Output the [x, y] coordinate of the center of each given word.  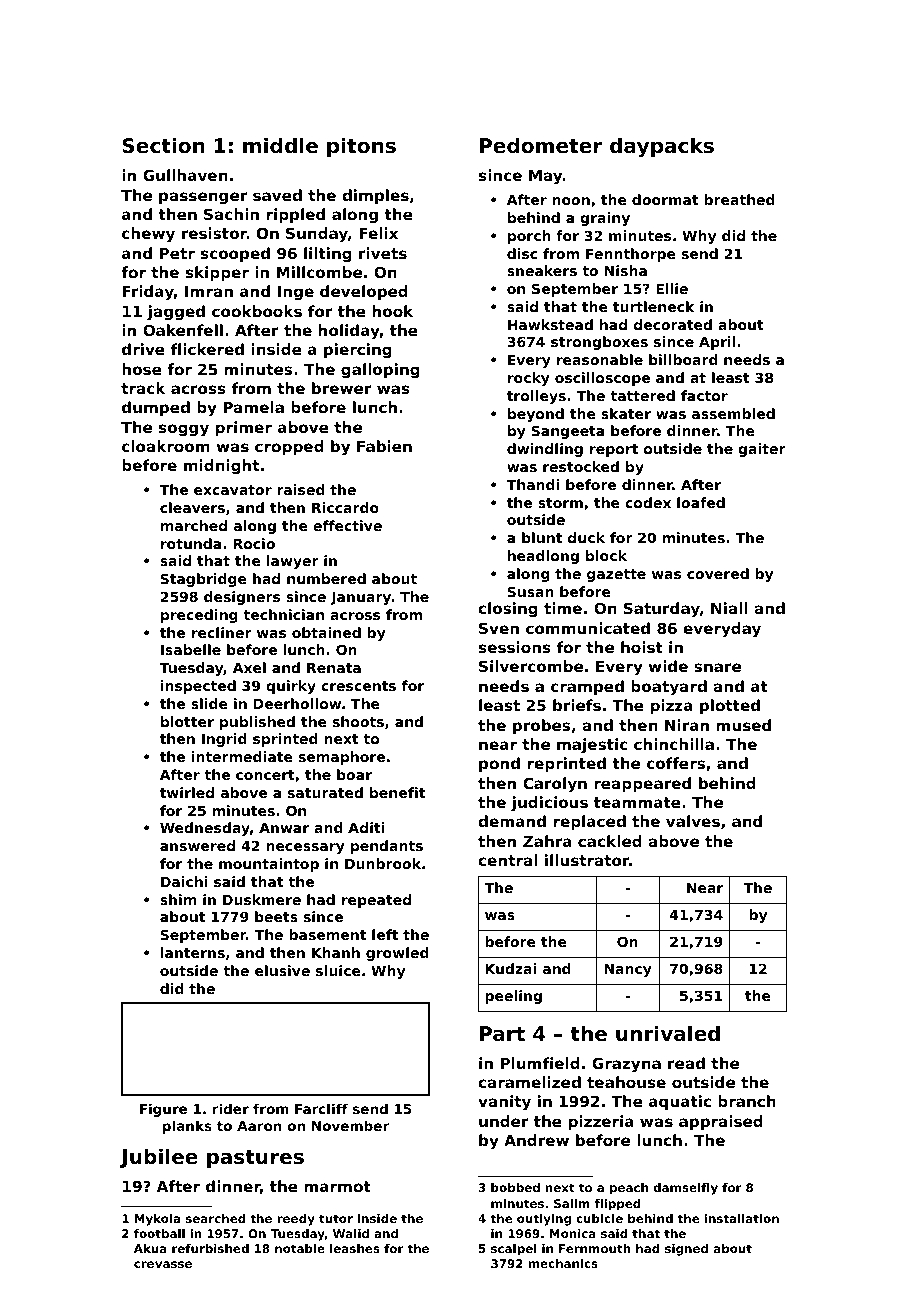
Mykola [157, 1220]
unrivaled [668, 1033]
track [143, 388]
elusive [282, 970]
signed [686, 1250]
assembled [733, 413]
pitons [361, 147]
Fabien [384, 446]
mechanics [563, 1263]
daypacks [662, 147]
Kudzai [511, 968]
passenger [203, 198]
